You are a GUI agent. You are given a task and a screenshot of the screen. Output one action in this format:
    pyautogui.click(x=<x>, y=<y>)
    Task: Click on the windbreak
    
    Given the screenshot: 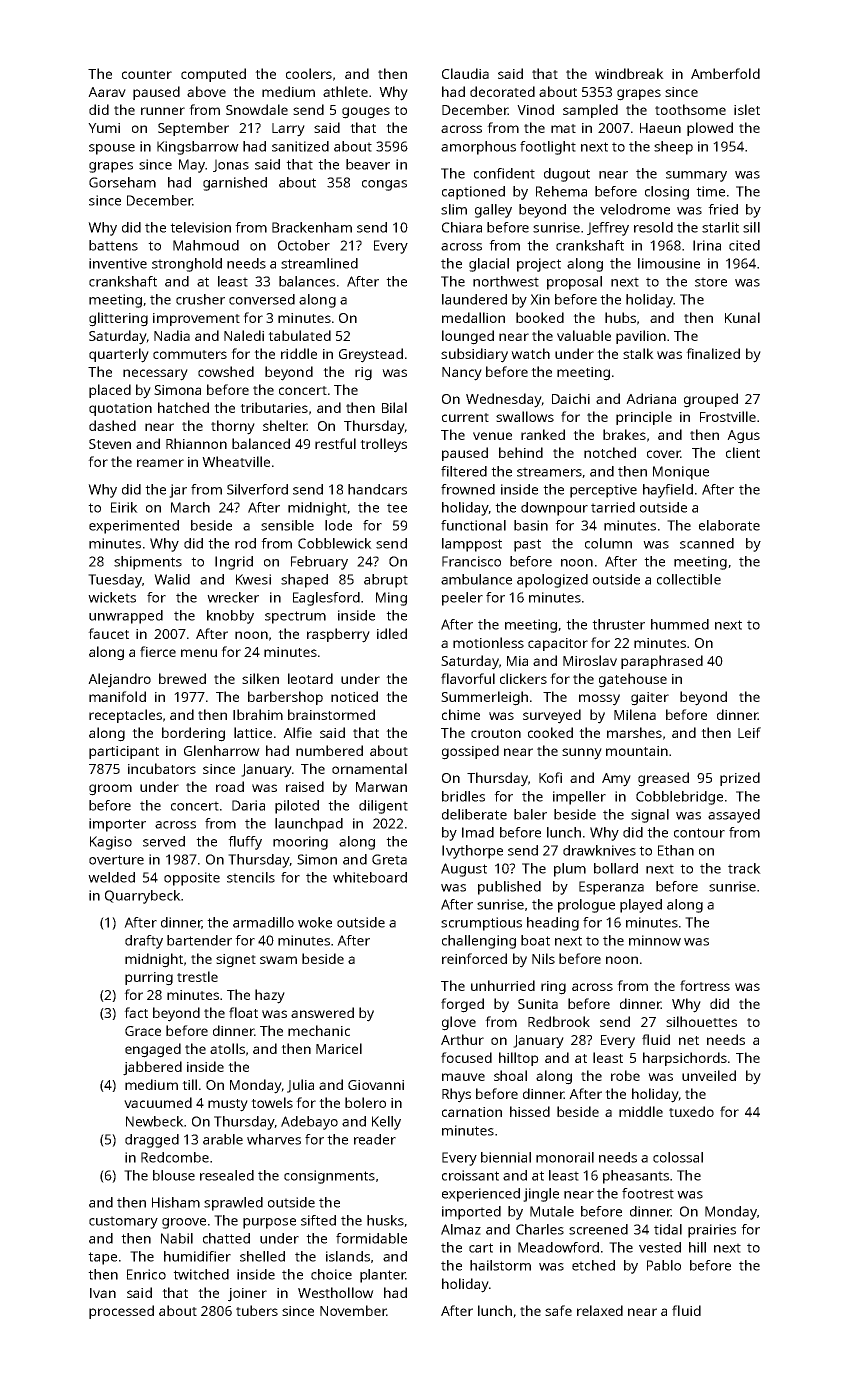 What is the action you would take?
    pyautogui.click(x=629, y=73)
